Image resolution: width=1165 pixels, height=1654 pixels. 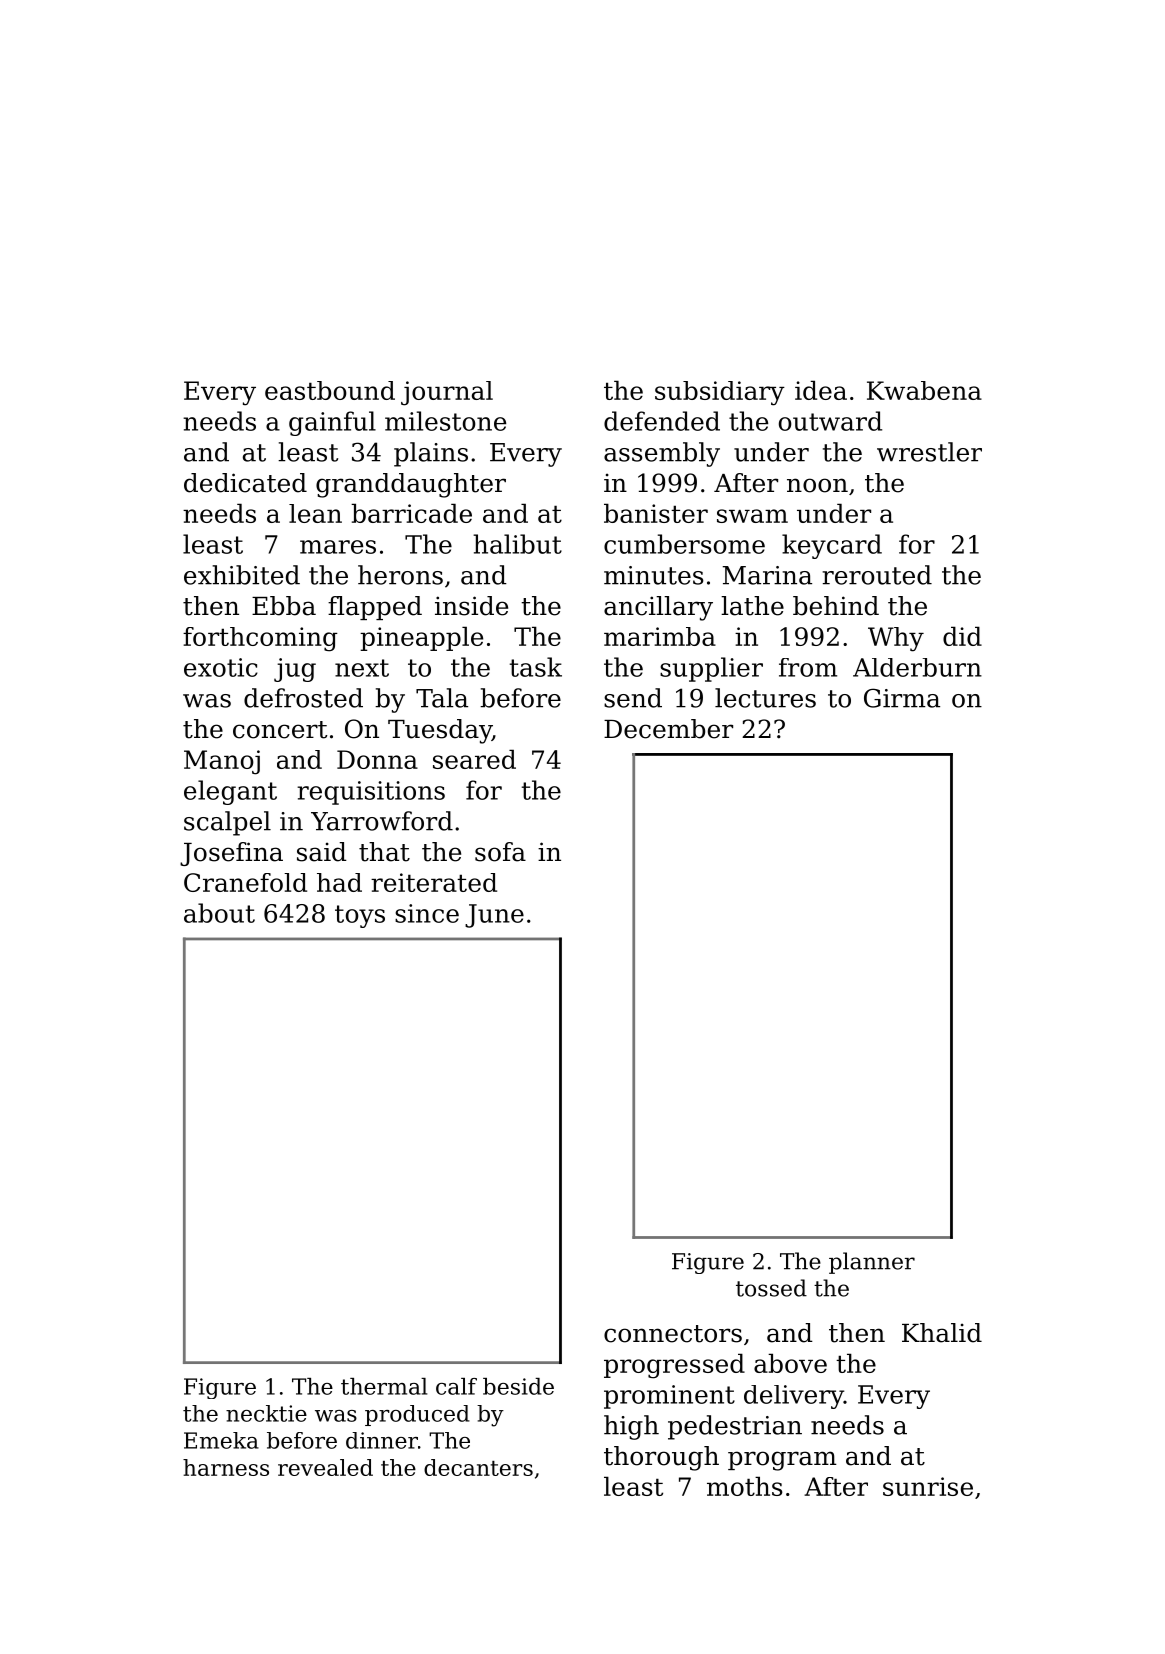 I want to click on seared, so click(x=474, y=759).
